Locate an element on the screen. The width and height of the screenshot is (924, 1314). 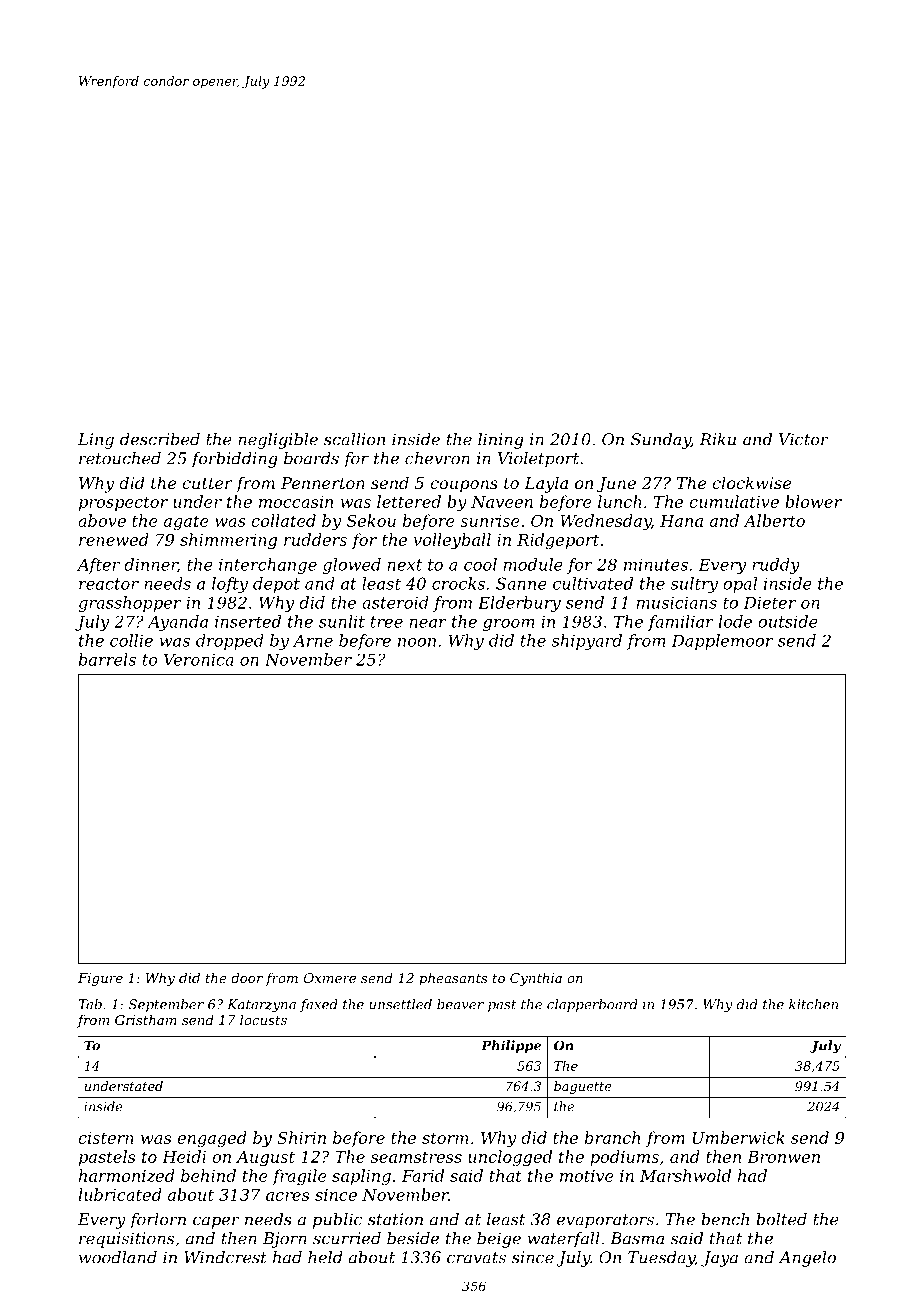
door is located at coordinates (247, 978).
